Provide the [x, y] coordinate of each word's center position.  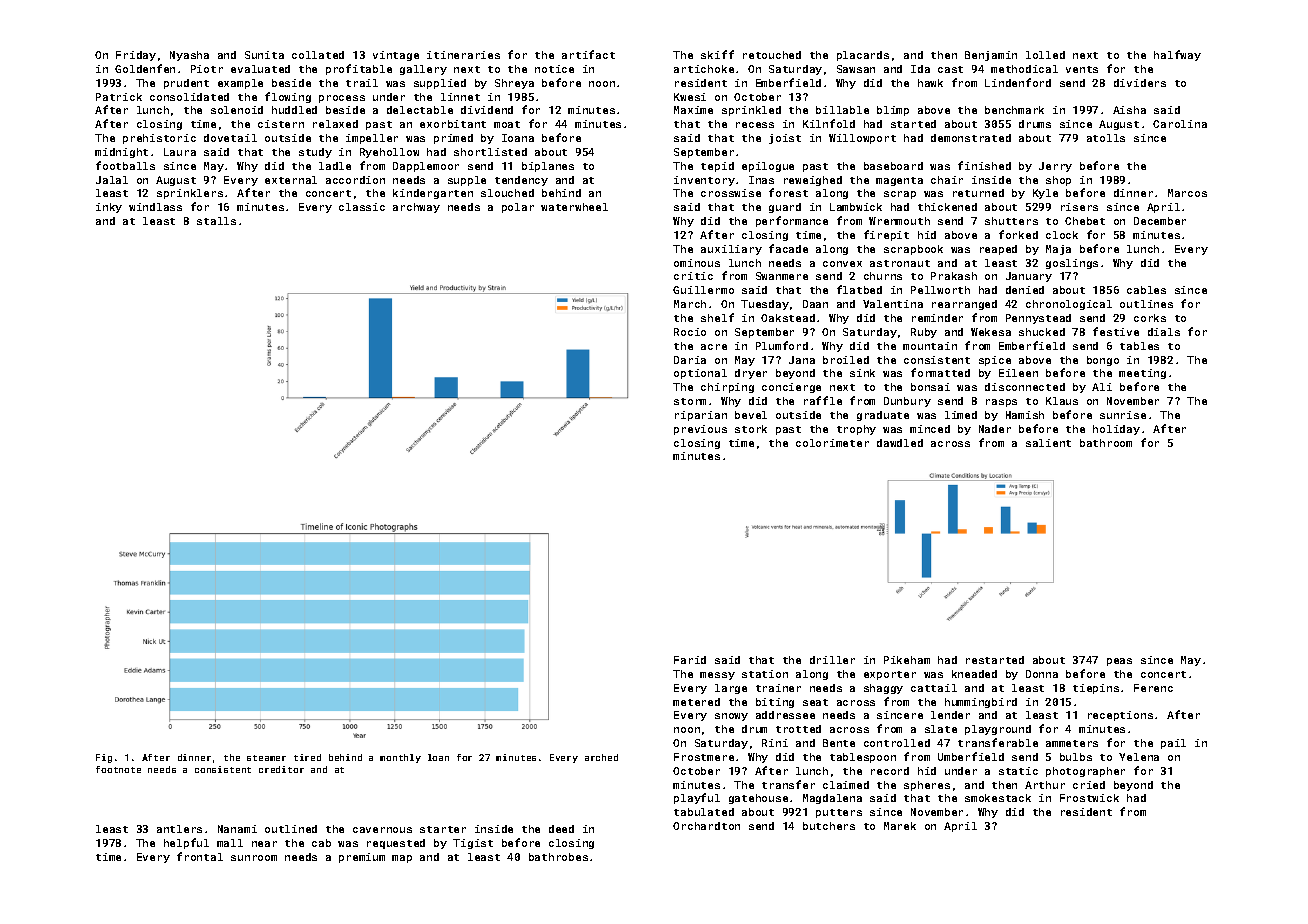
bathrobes [558, 857]
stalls [216, 221]
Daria [690, 360]
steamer [266, 758]
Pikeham [907, 660]
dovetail [230, 138]
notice [554, 69]
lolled [1045, 55]
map [402, 859]
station [765, 674]
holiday [1116, 430]
